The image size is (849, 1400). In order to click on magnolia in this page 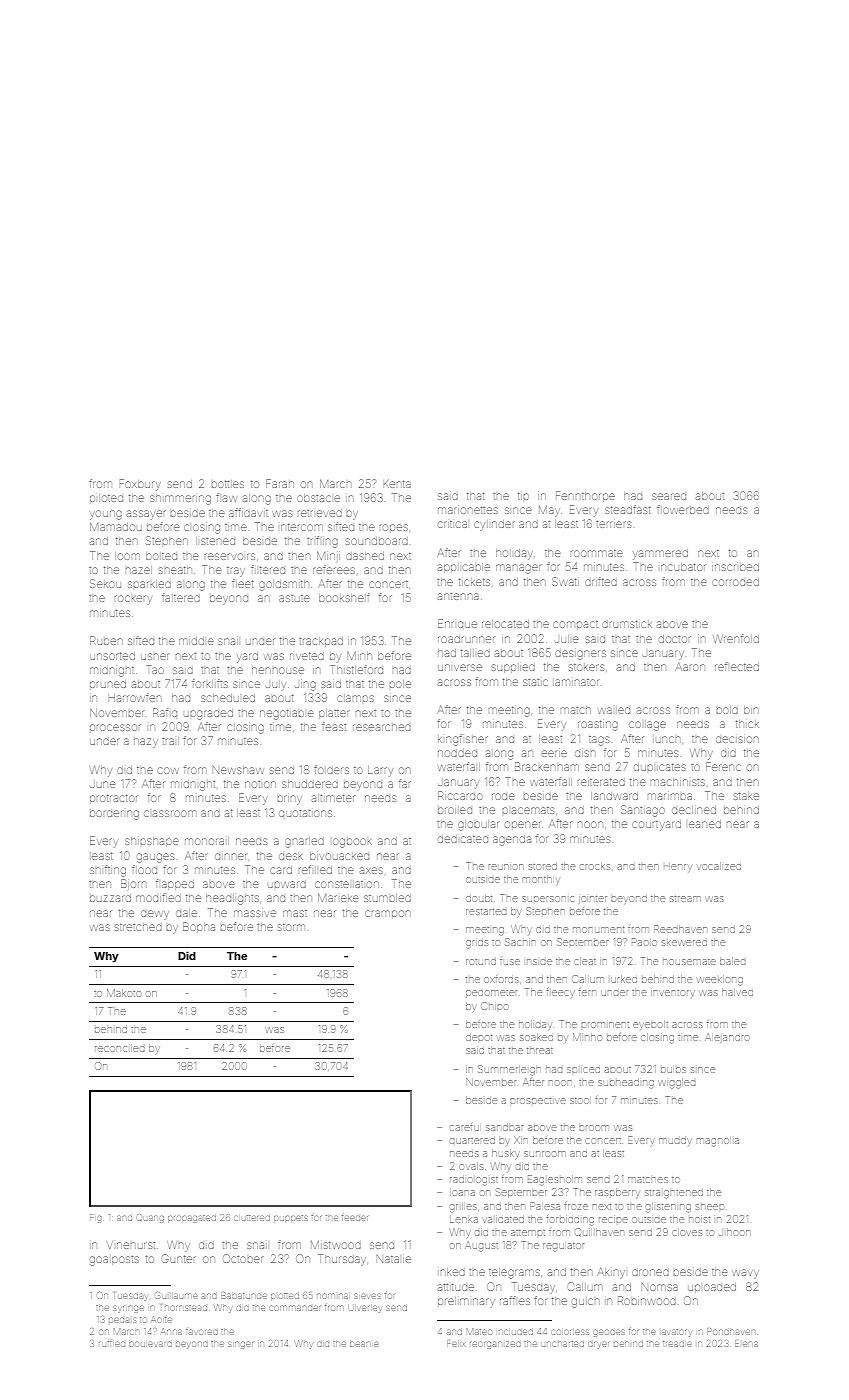, I will do `click(718, 1142)`.
